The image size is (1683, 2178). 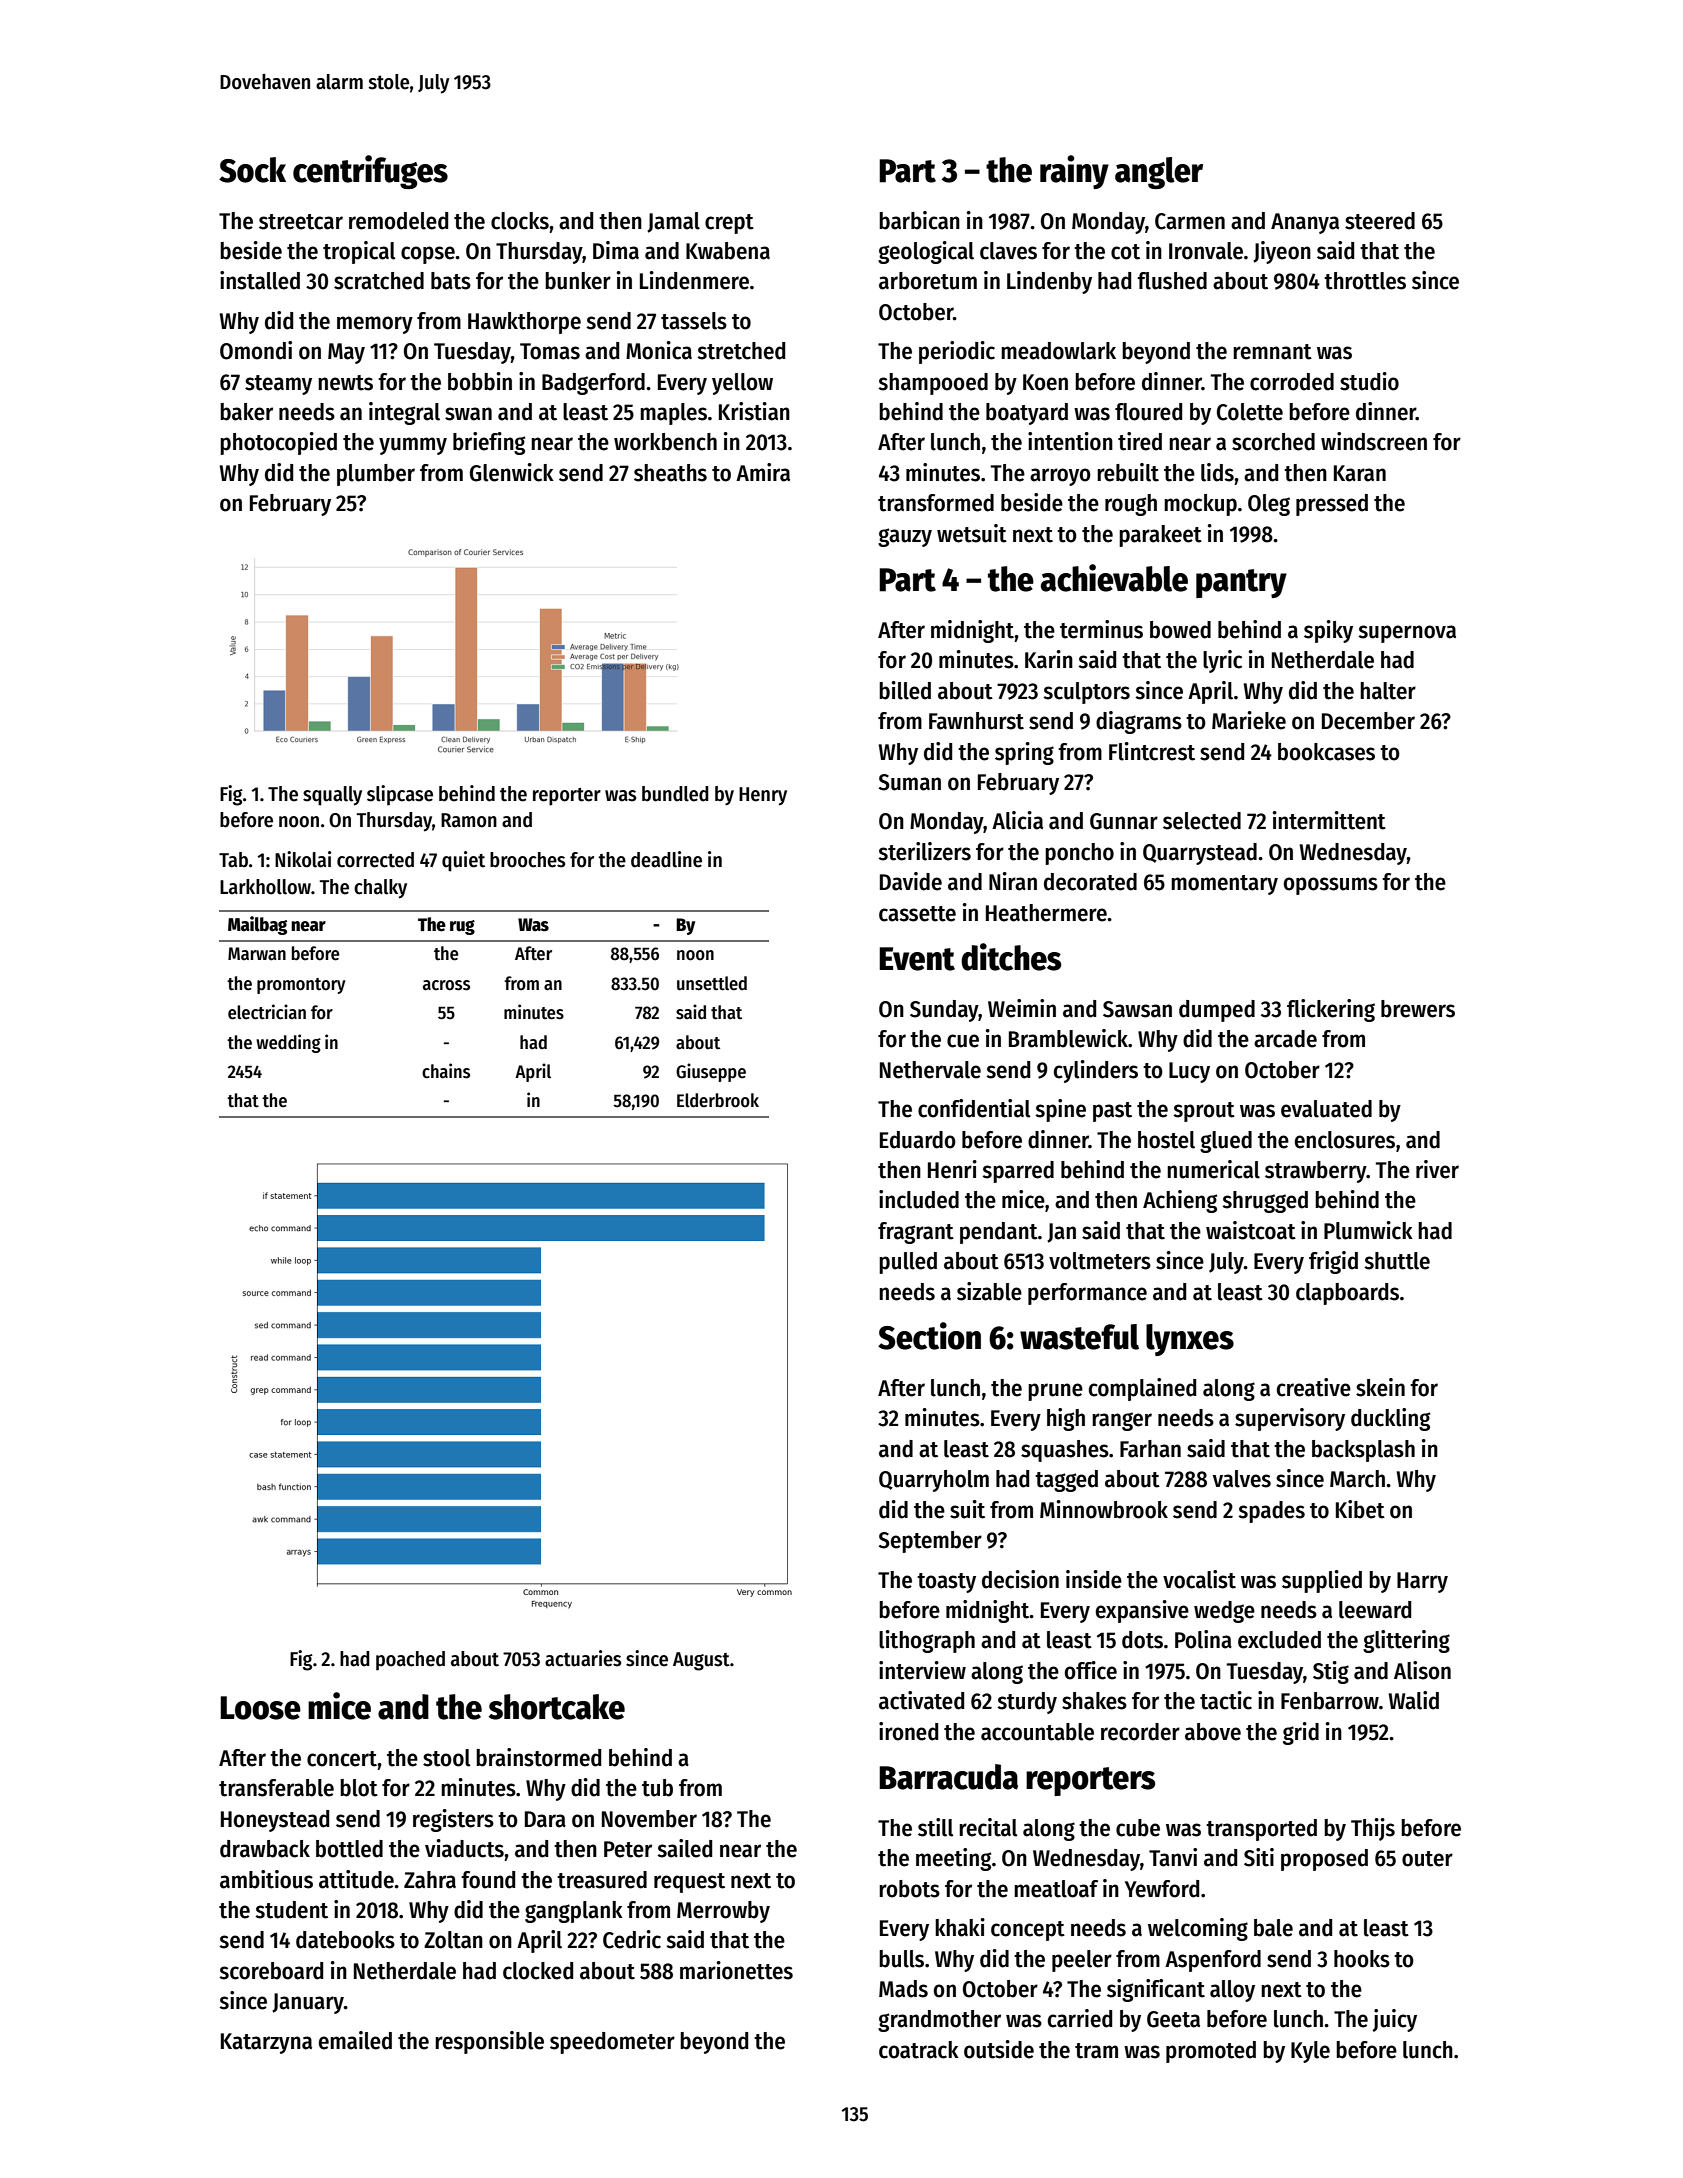 I want to click on rainy, so click(x=1074, y=172).
